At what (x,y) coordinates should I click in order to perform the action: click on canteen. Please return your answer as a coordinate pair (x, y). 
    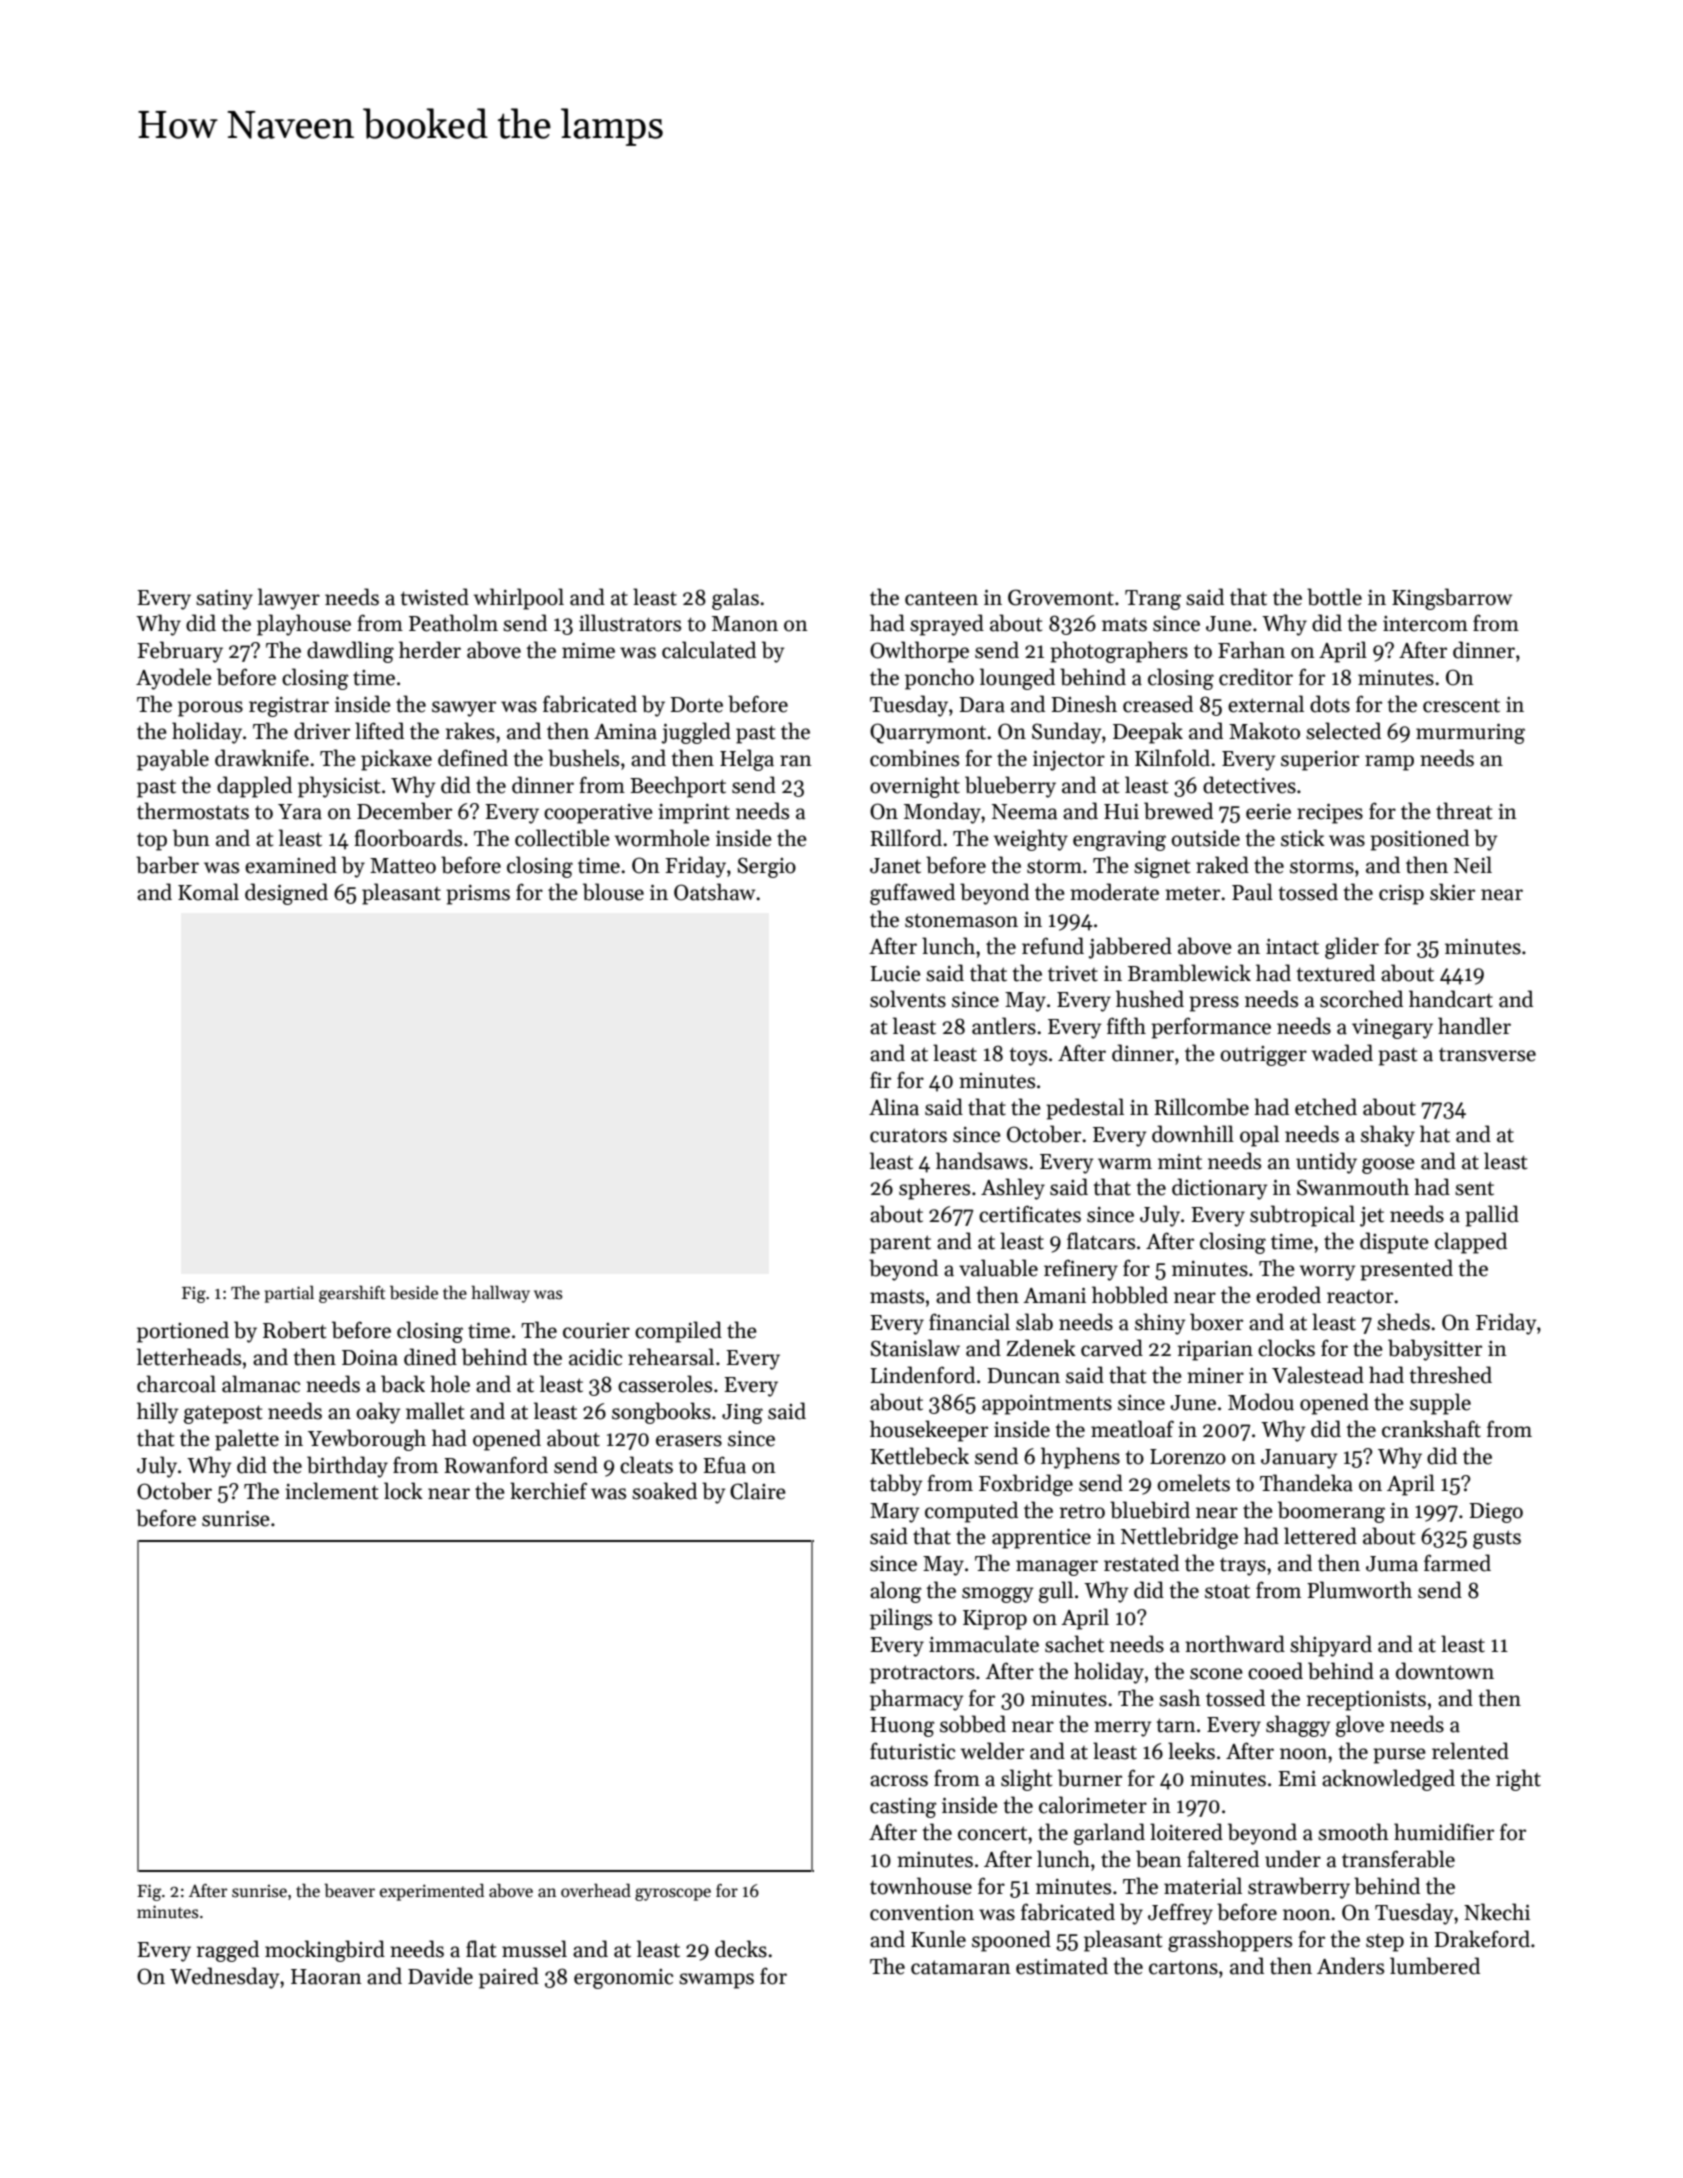
    Looking at the image, I should click on (941, 599).
